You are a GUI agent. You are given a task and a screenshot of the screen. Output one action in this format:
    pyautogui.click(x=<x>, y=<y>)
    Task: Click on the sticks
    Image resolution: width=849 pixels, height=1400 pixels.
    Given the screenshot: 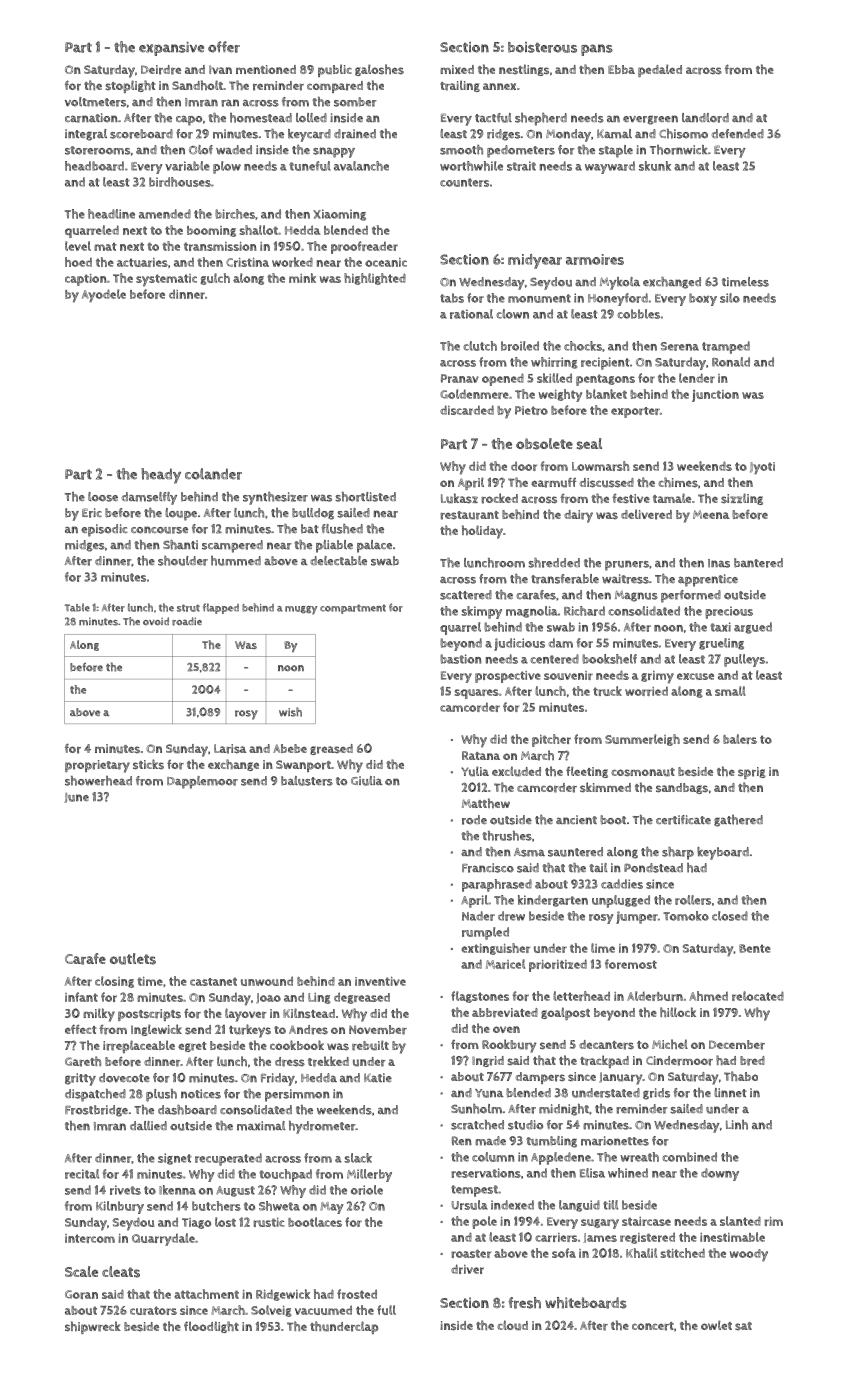 What is the action you would take?
    pyautogui.click(x=148, y=764)
